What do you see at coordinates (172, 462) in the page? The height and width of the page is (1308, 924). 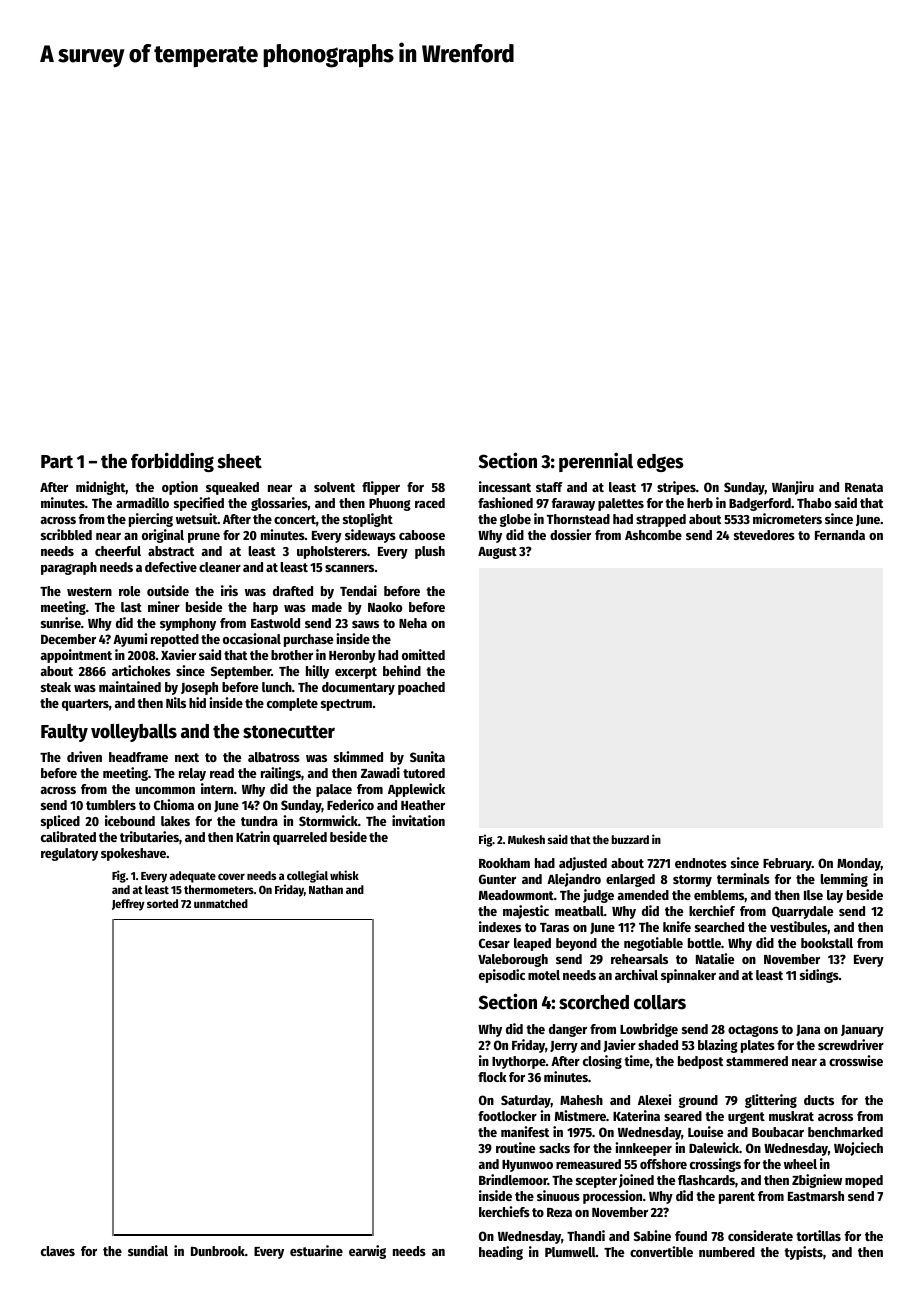 I see `forbidding` at bounding box center [172, 462].
